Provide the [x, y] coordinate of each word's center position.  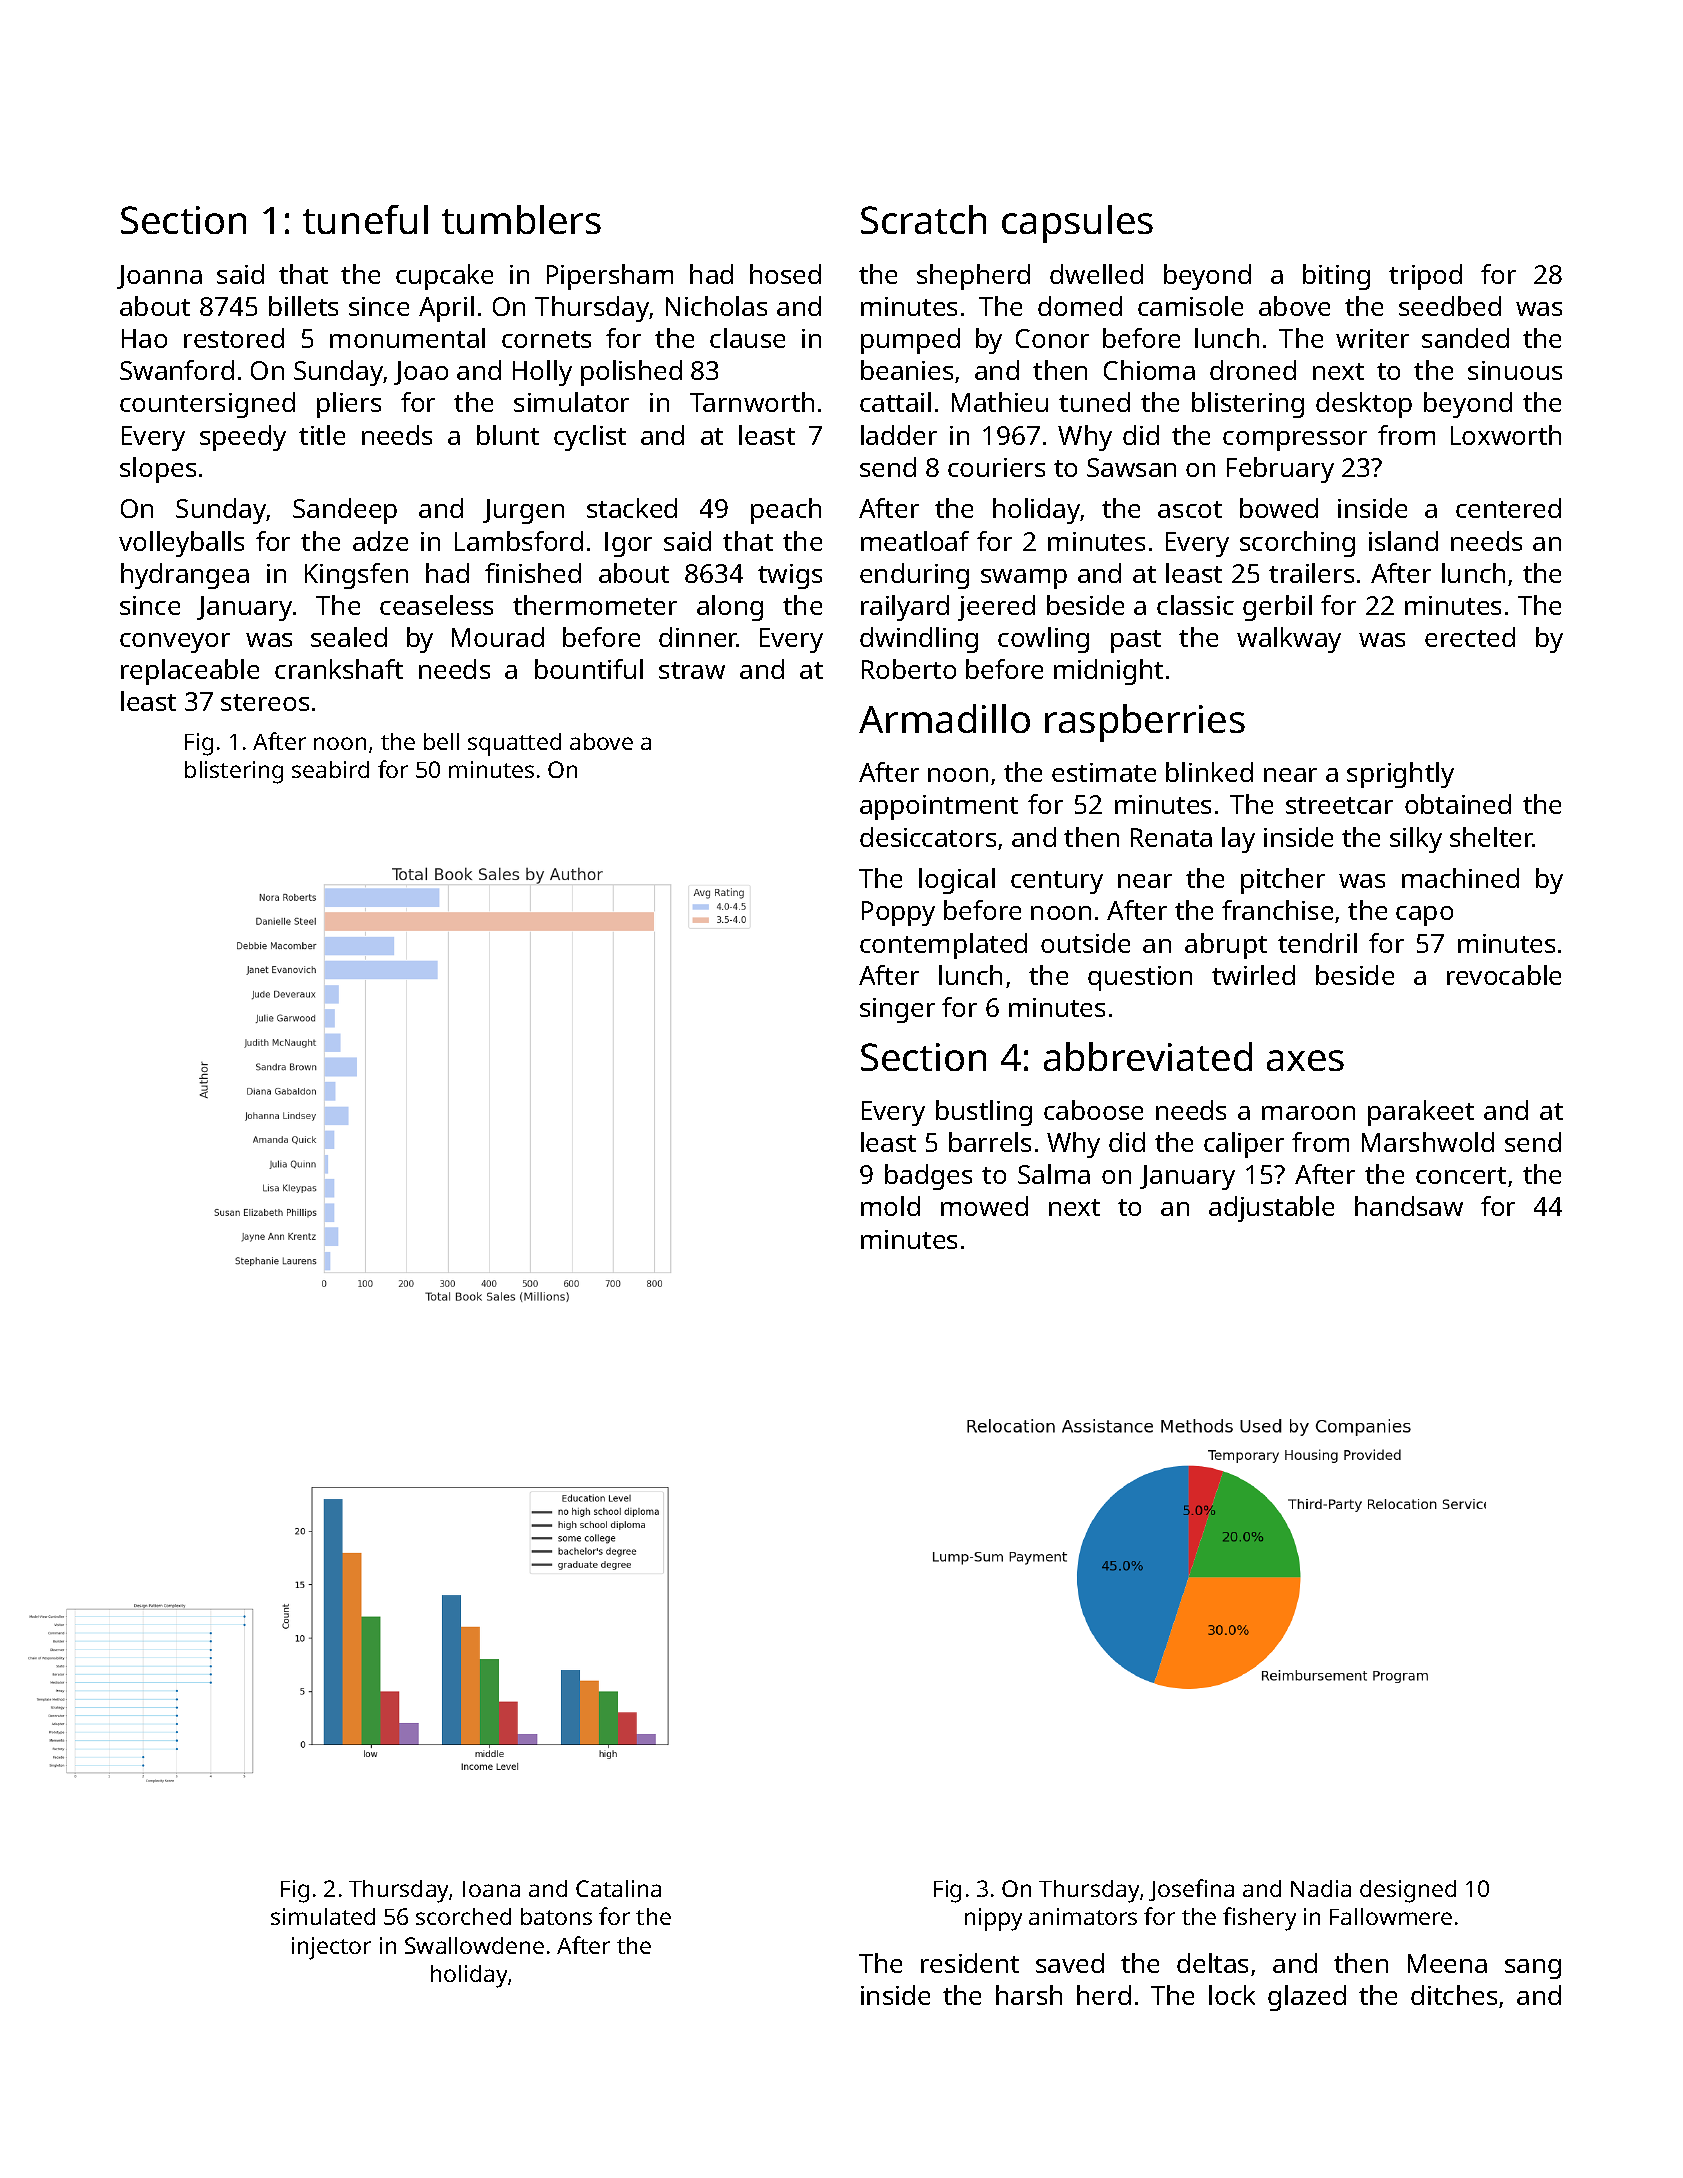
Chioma [1149, 370]
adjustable [1271, 1209]
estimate [1104, 772]
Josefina [1191, 1890]
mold [890, 1206]
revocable [1504, 975]
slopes [158, 470]
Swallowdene [474, 1945]
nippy [993, 1919]
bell [441, 741]
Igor [628, 544]
